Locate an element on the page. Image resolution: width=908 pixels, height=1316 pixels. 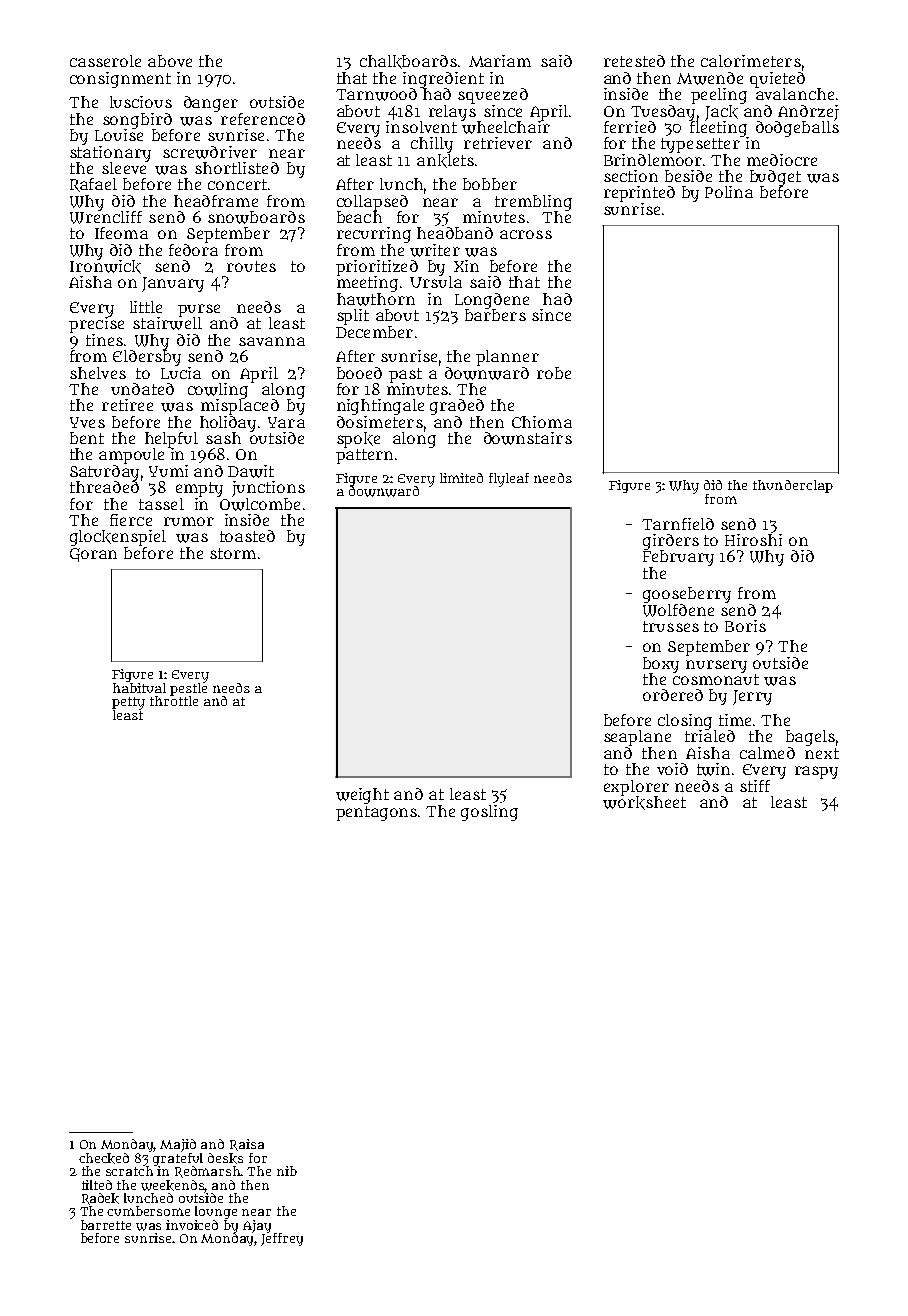
weight is located at coordinates (362, 796).
